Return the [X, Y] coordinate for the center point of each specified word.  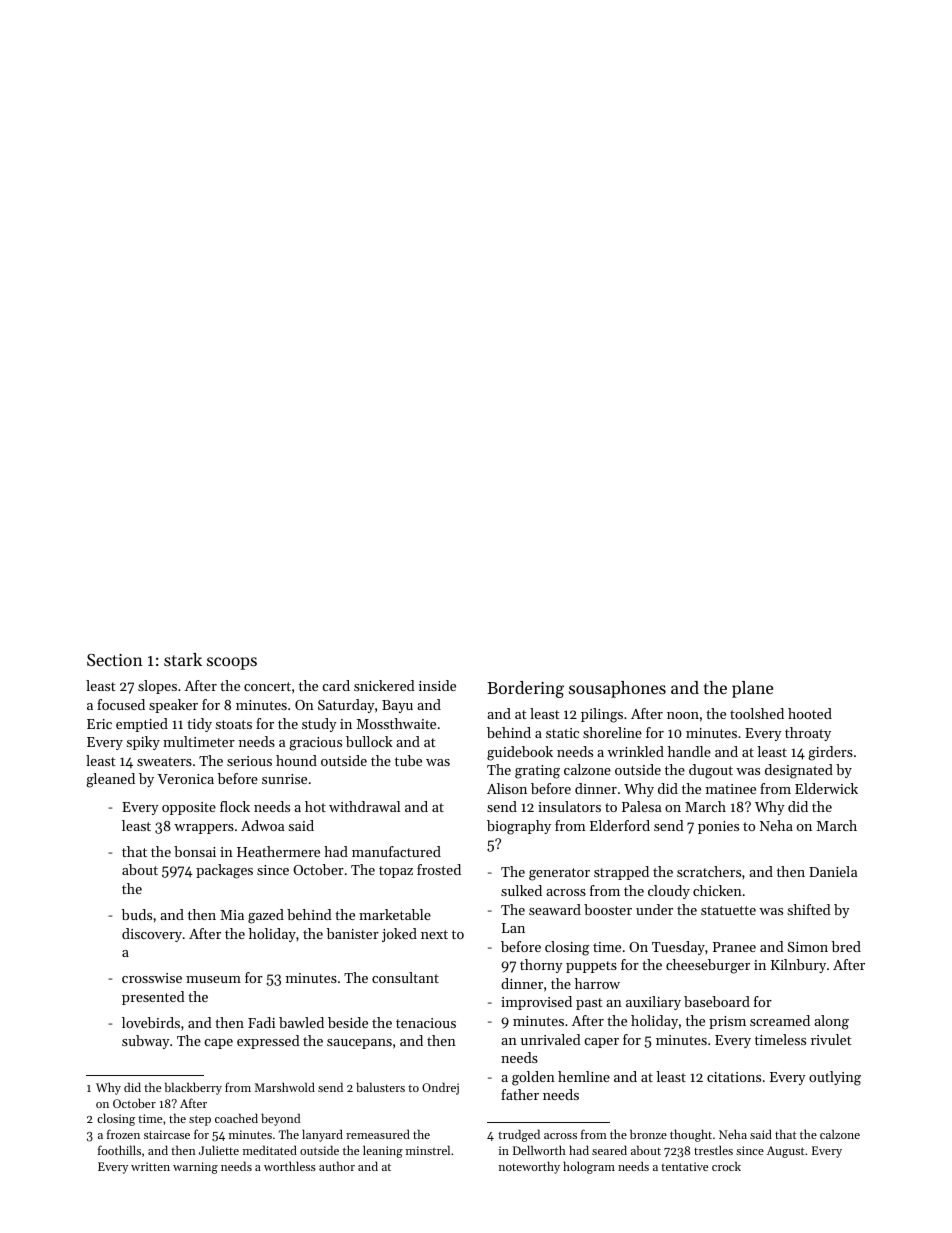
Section [115, 660]
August [786, 1152]
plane [752, 689]
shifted [809, 909]
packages [224, 871]
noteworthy [529, 1167]
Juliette [219, 1150]
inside [437, 685]
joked [399, 935]
